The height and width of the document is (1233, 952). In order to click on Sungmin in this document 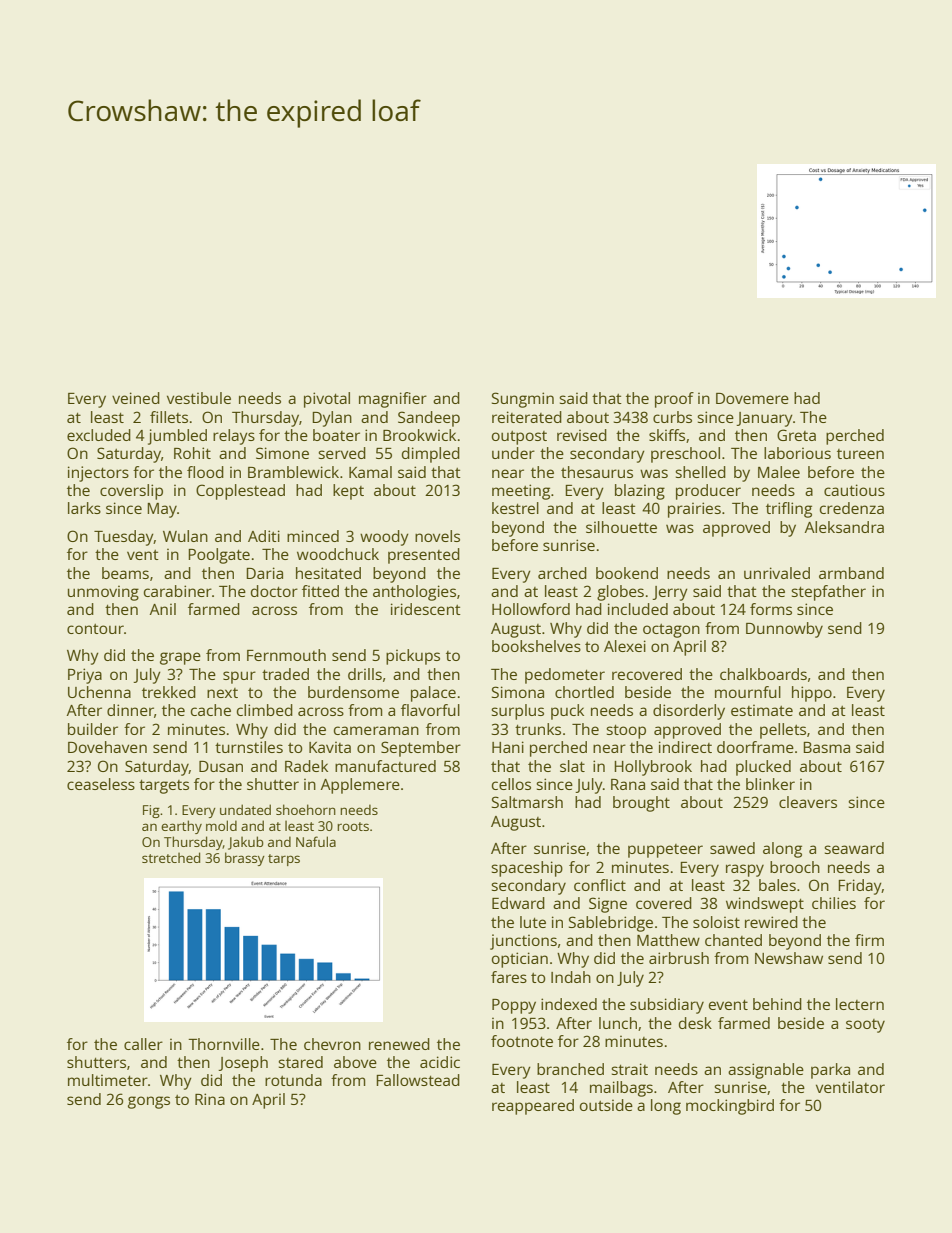, I will do `click(523, 400)`.
